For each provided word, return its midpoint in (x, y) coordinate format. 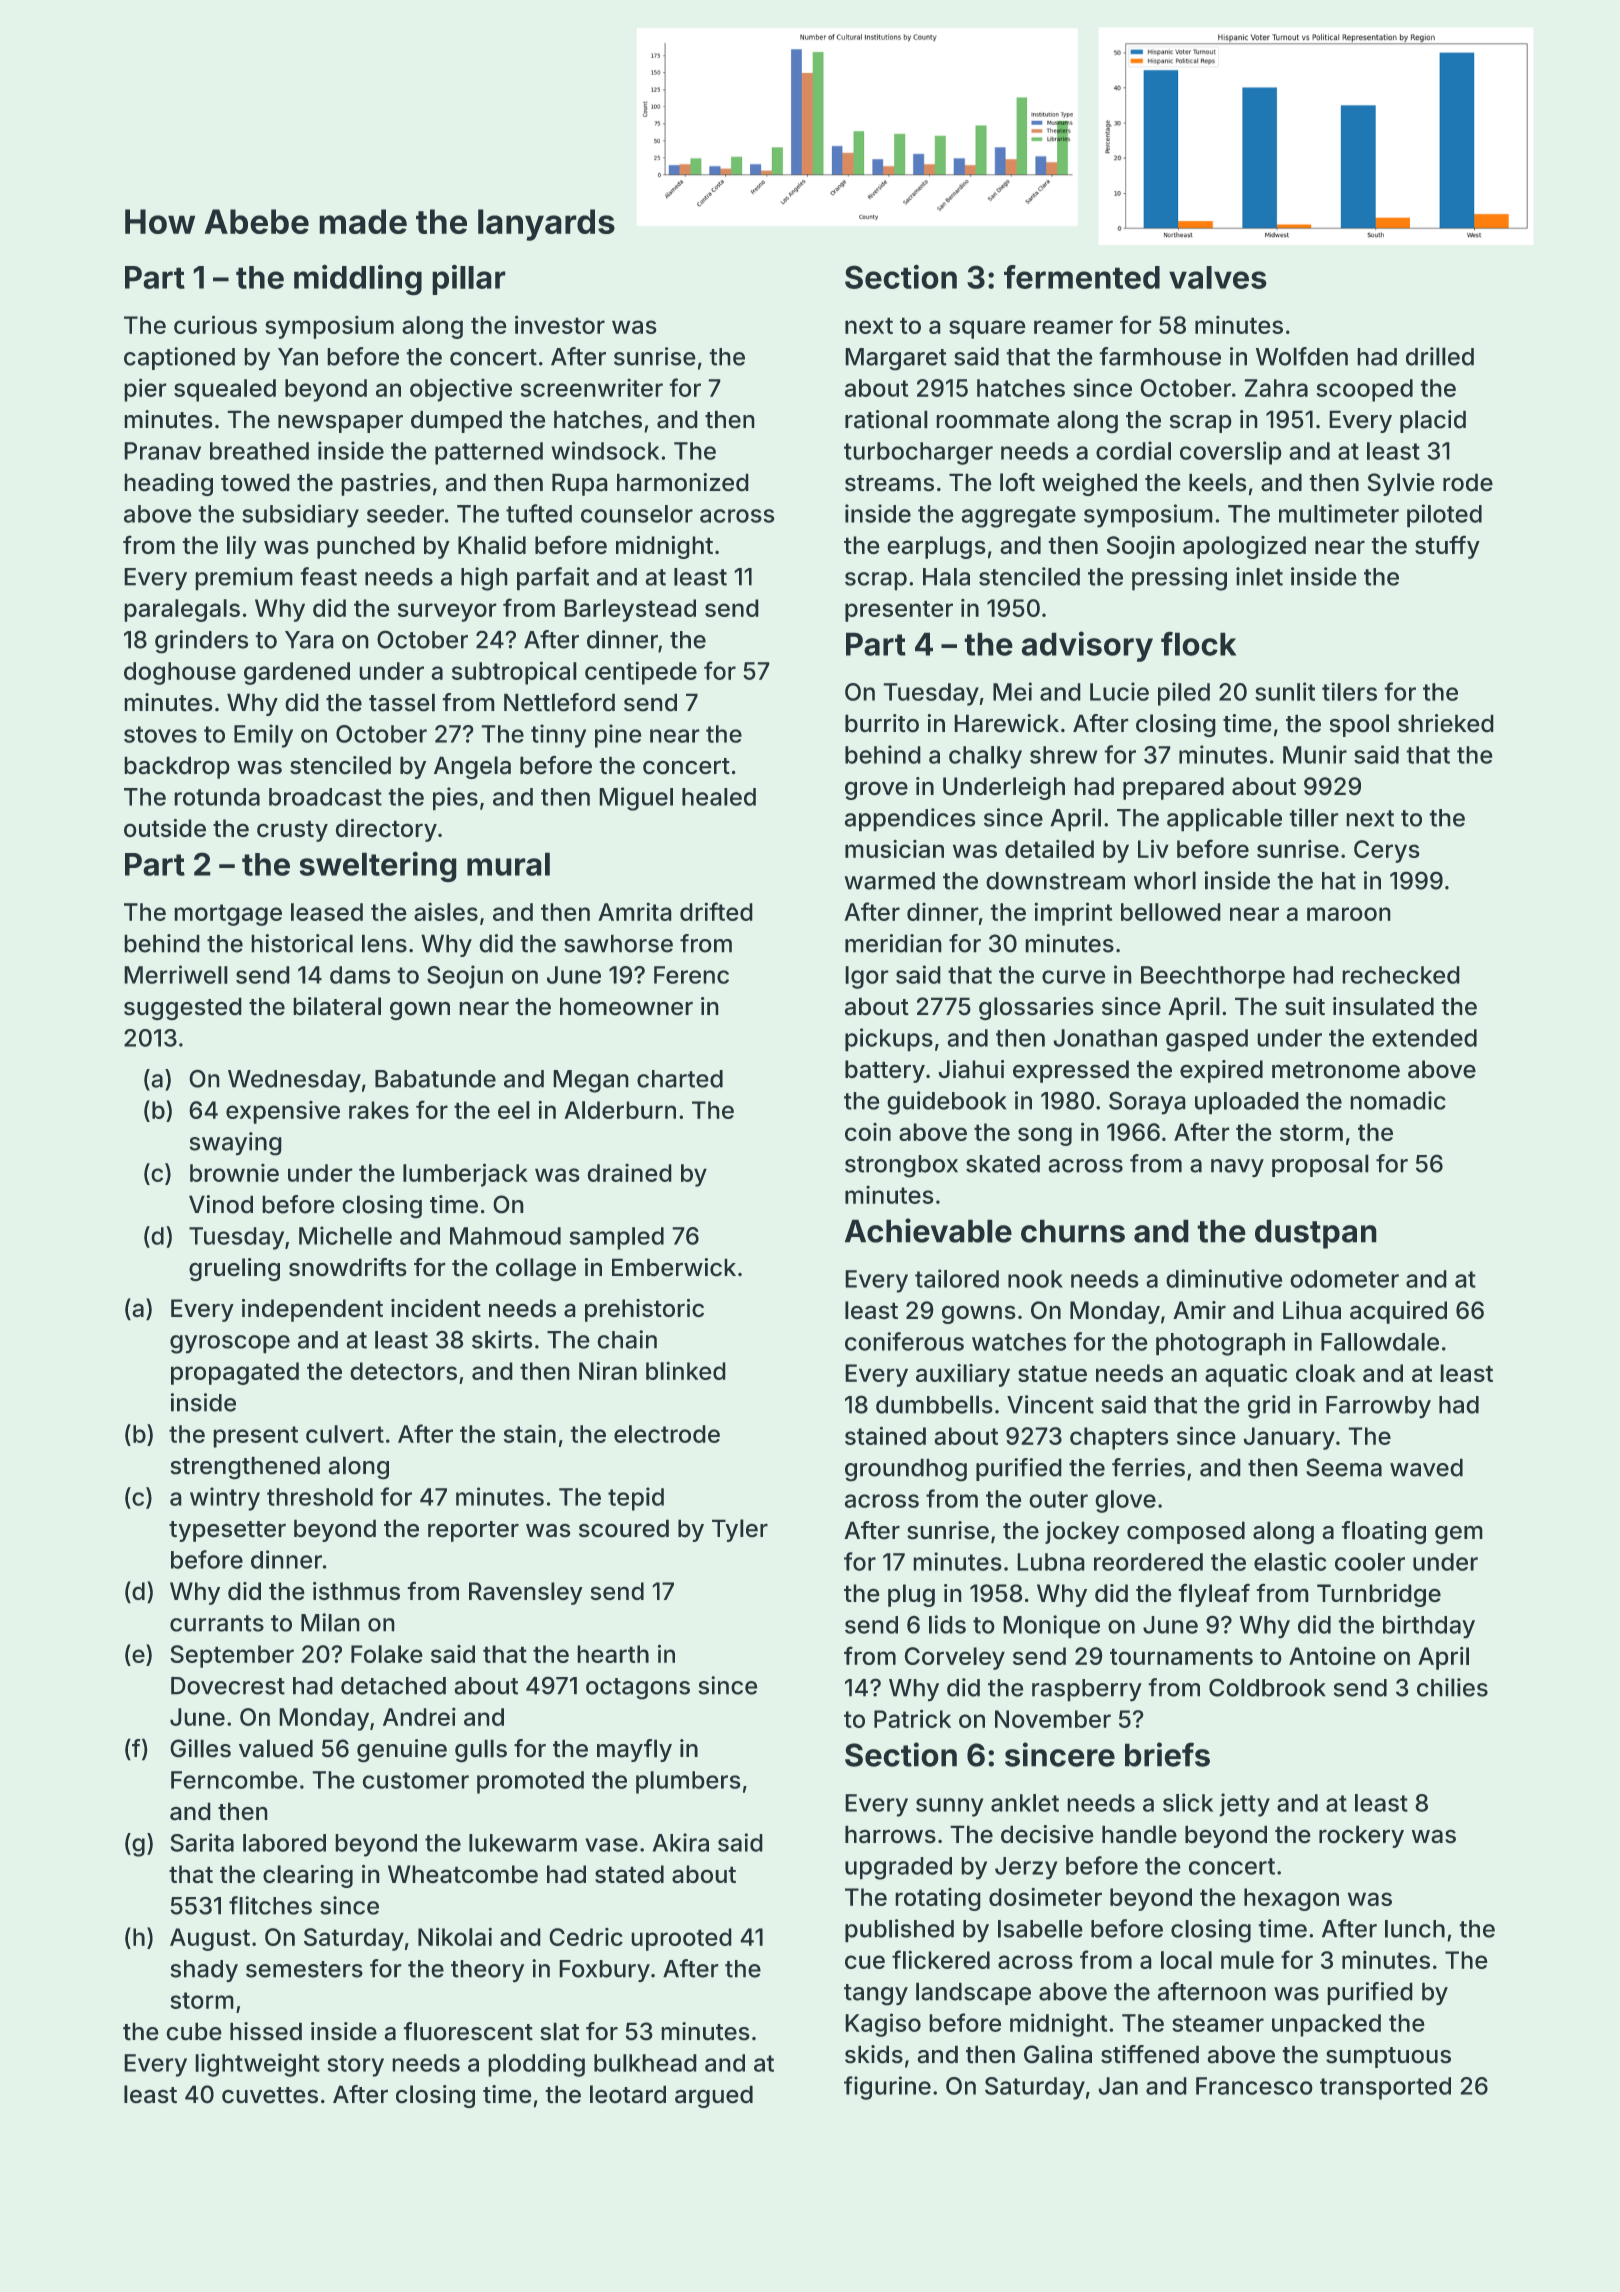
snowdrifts (348, 1267)
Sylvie (1401, 484)
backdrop (177, 767)
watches (1019, 1342)
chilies (1452, 1687)
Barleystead (630, 610)
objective (461, 390)
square (987, 329)
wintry (225, 1499)
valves (1218, 277)
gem (1459, 1535)
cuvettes (270, 2095)
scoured (624, 1528)
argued (714, 2096)
